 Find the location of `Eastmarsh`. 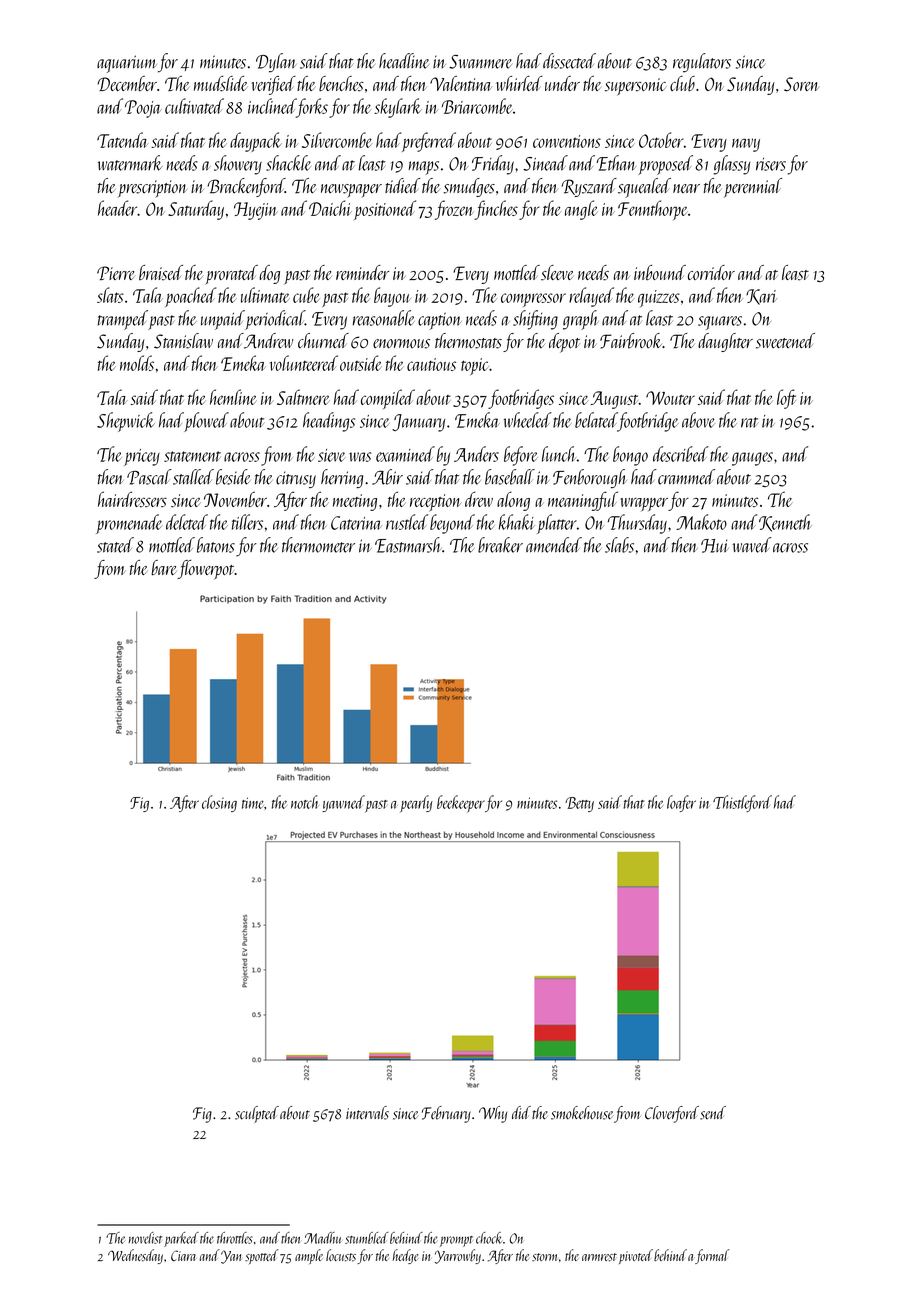

Eastmarsh is located at coordinates (408, 545).
